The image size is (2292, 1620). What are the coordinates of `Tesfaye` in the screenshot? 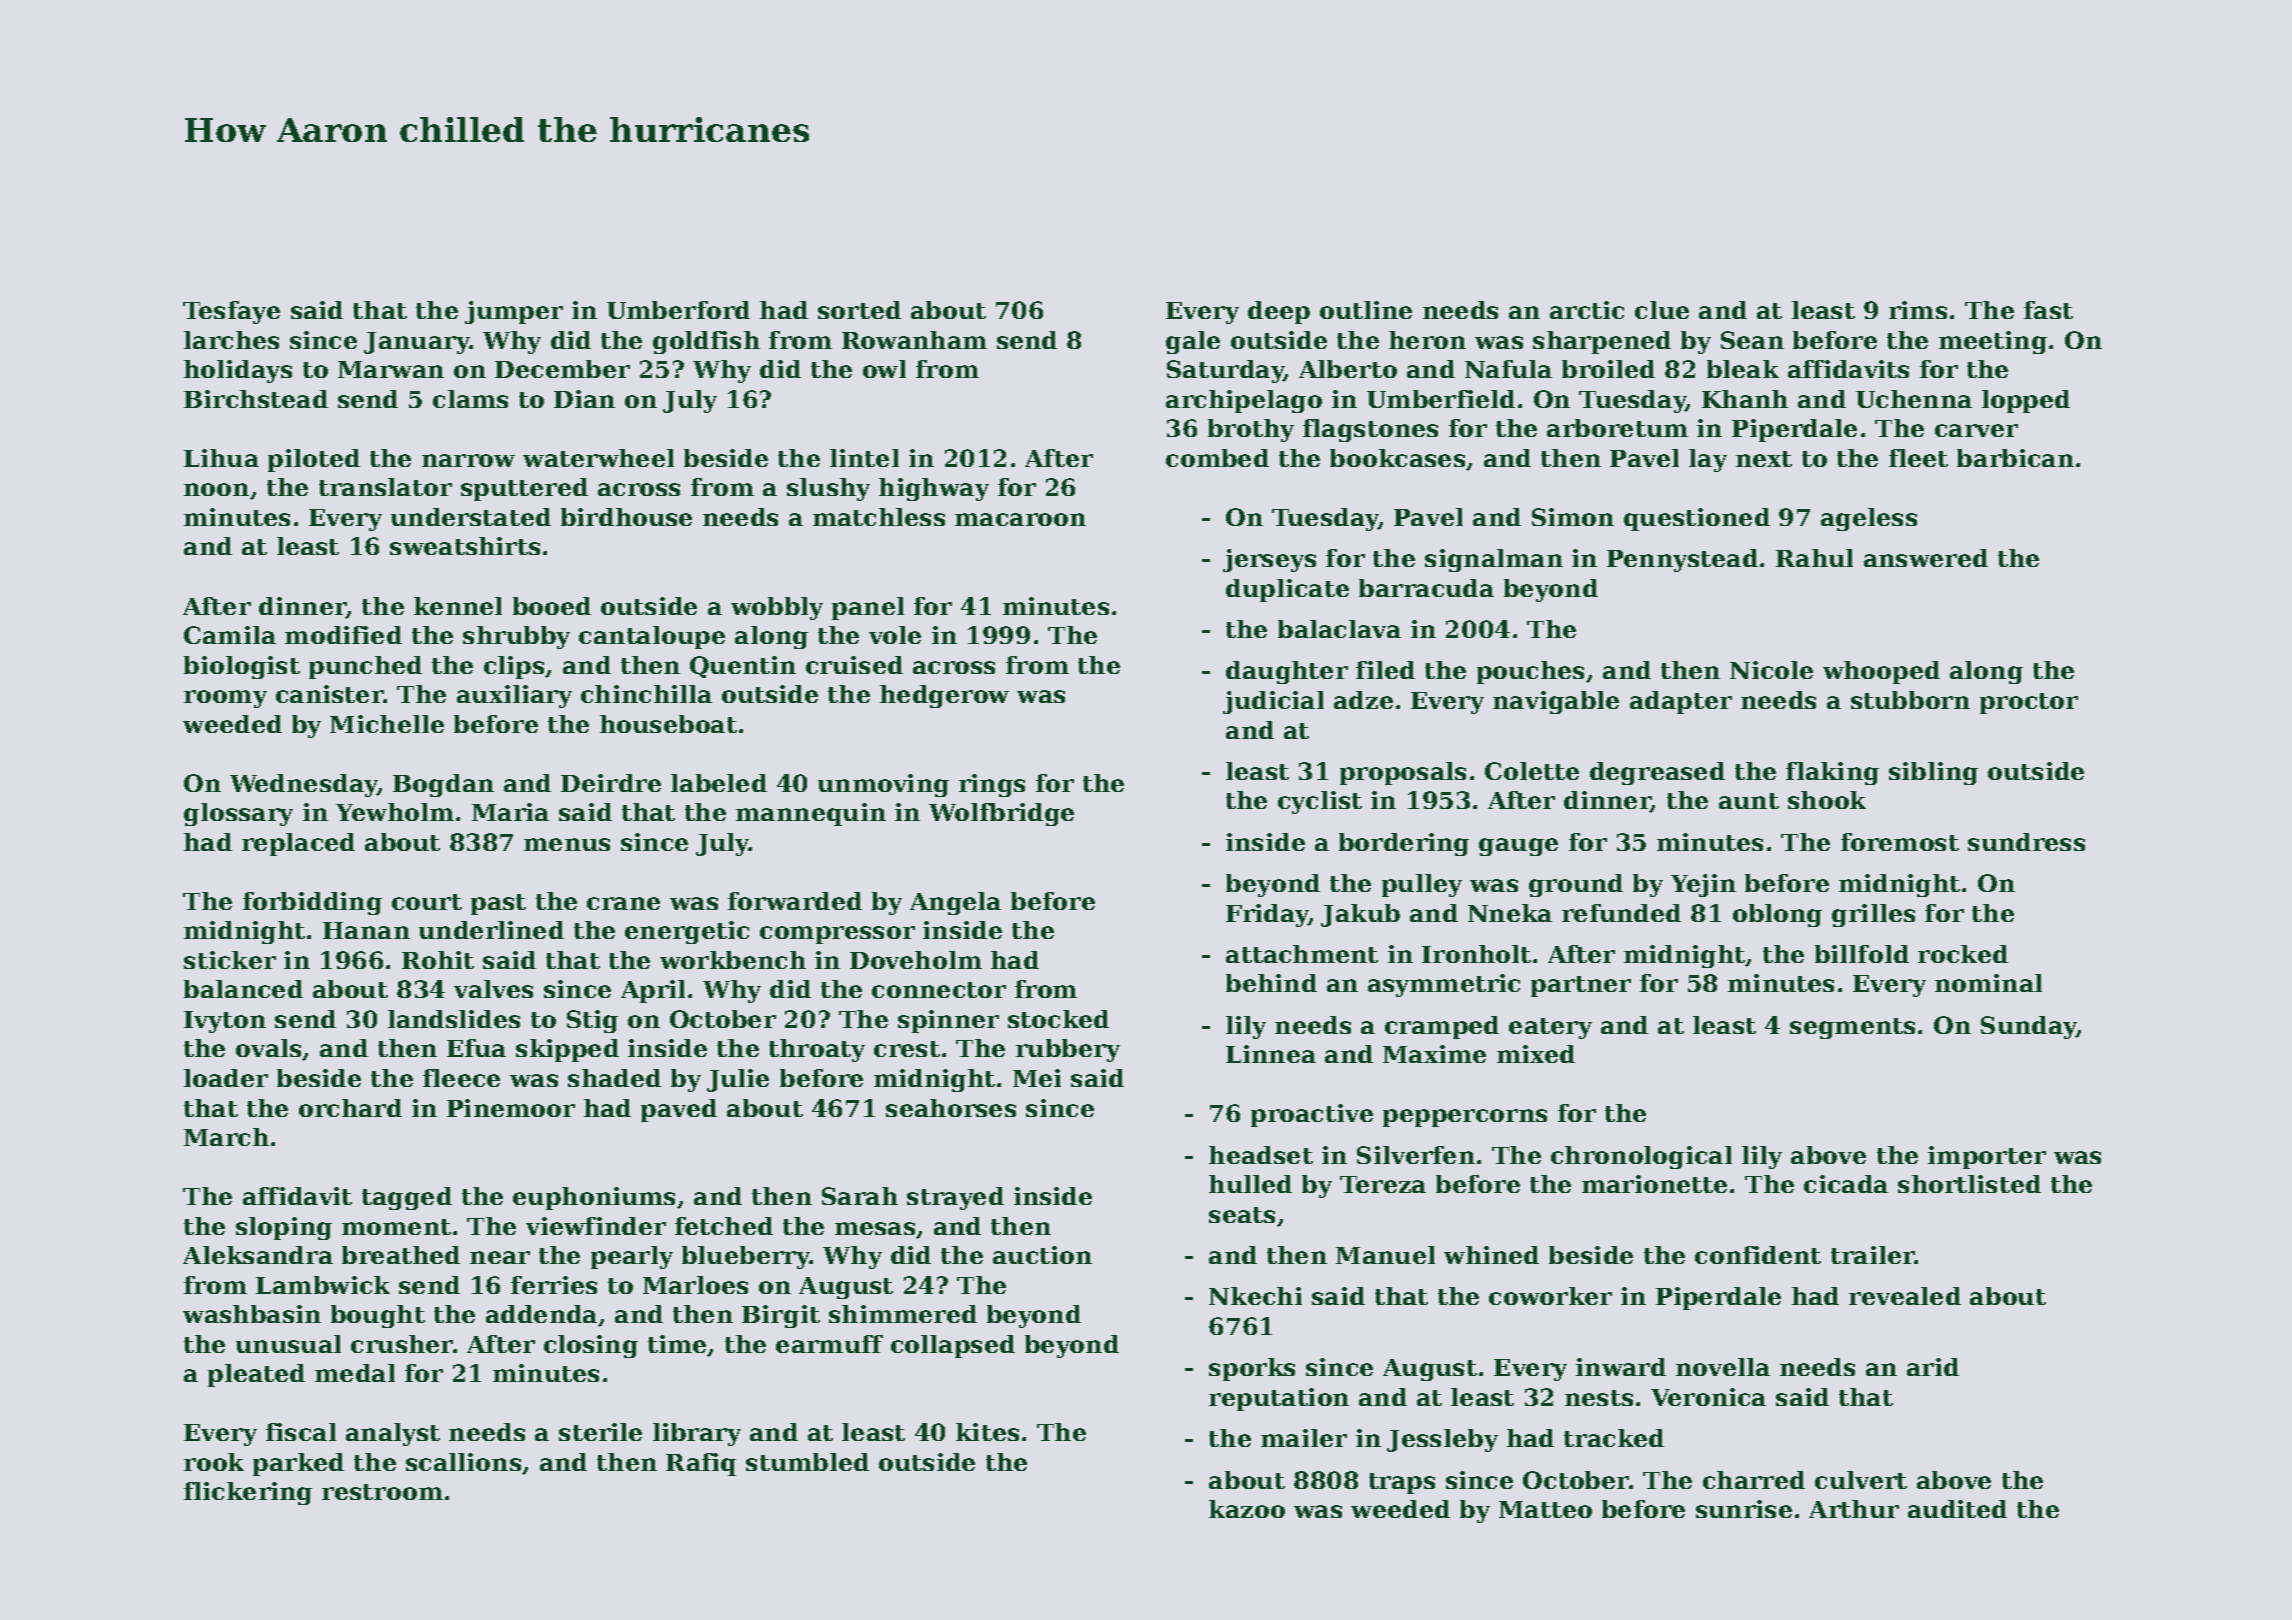 It's located at (231, 312).
